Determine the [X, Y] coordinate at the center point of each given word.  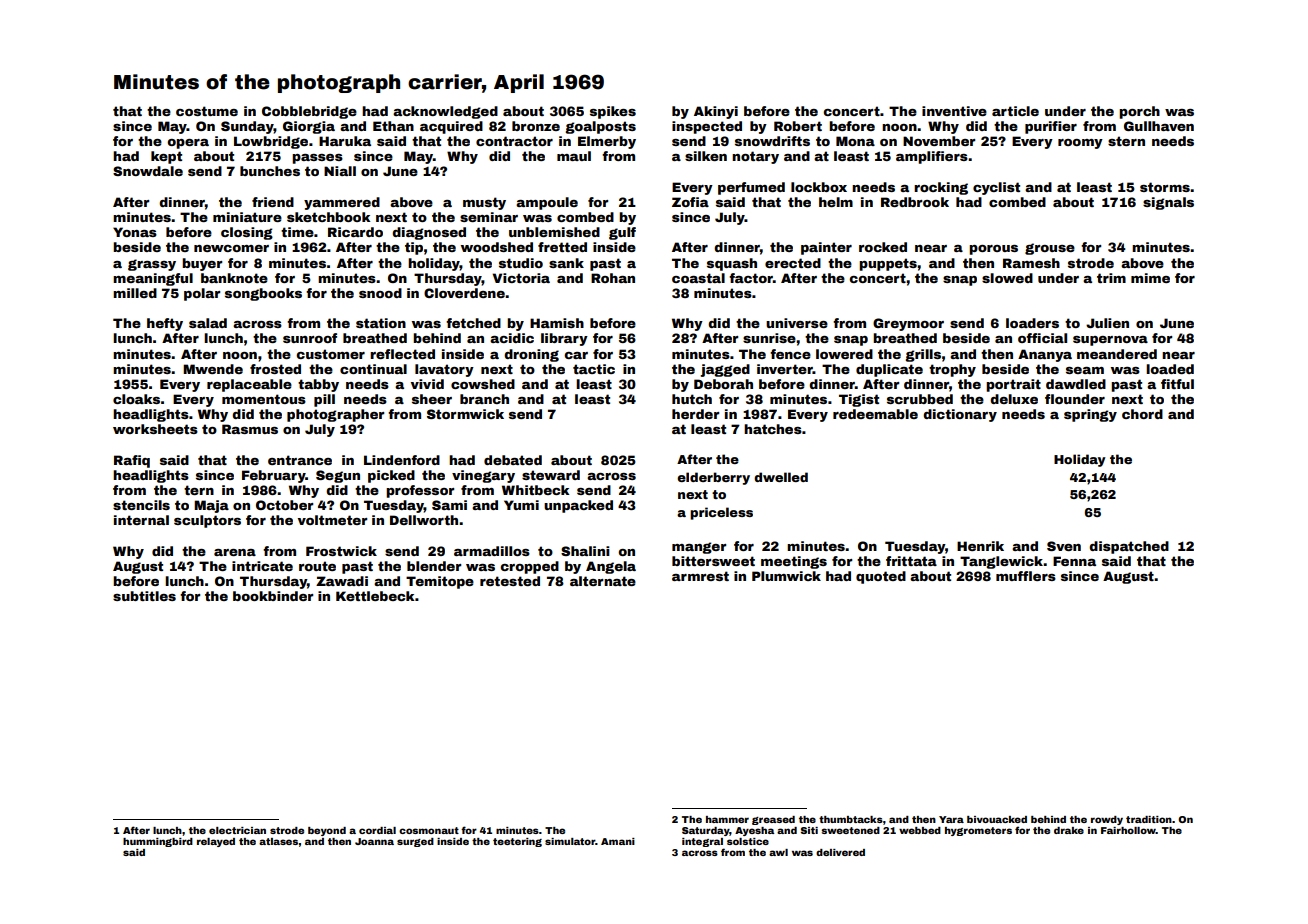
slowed [1007, 278]
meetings [794, 562]
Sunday [247, 127]
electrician [237, 830]
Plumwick [786, 576]
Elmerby [607, 142]
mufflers [1026, 576]
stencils [141, 505]
